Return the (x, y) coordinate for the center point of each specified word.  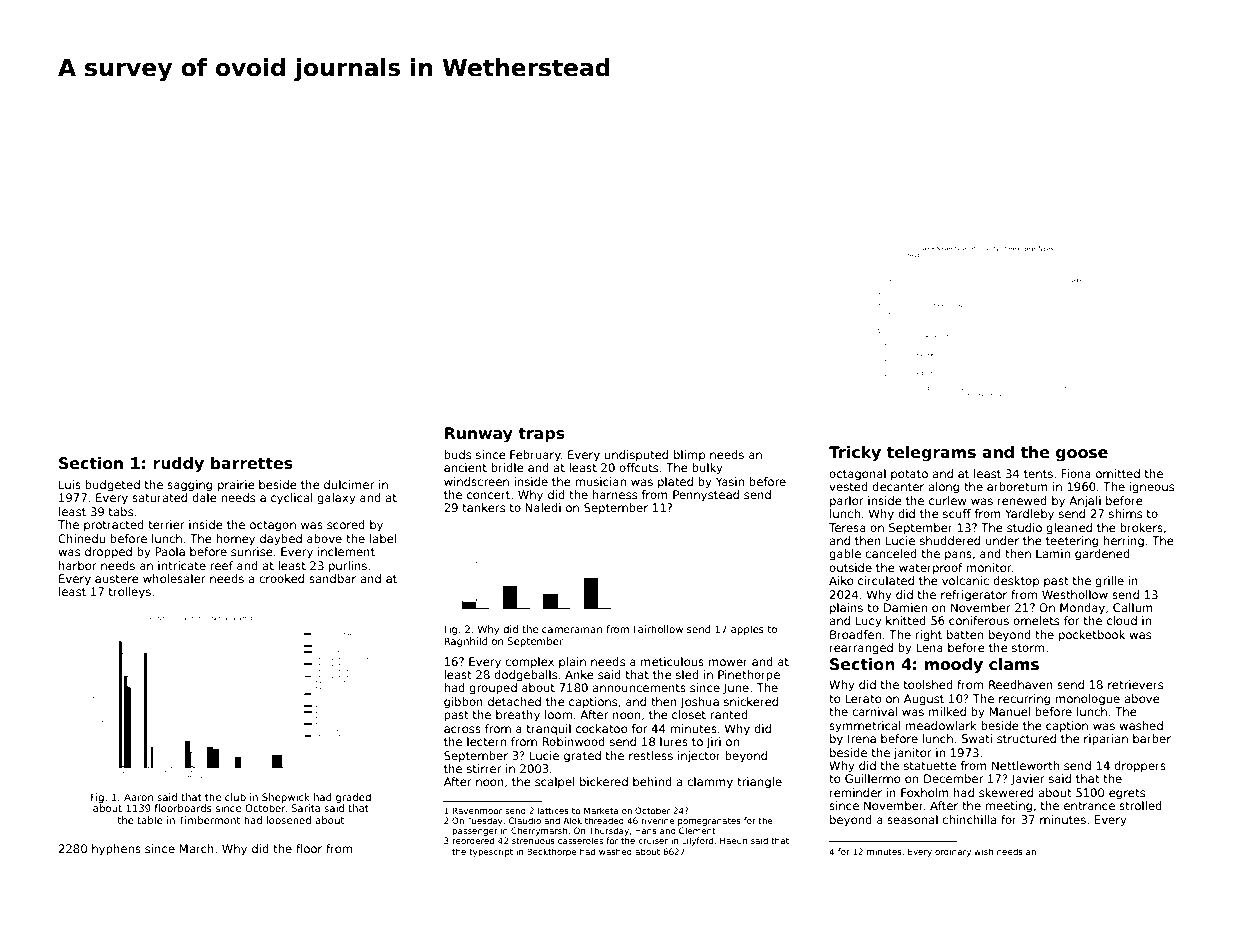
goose (1082, 455)
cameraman (572, 630)
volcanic (965, 580)
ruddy (178, 465)
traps (541, 435)
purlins (348, 567)
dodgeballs (525, 676)
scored (346, 524)
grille (1109, 582)
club (235, 797)
